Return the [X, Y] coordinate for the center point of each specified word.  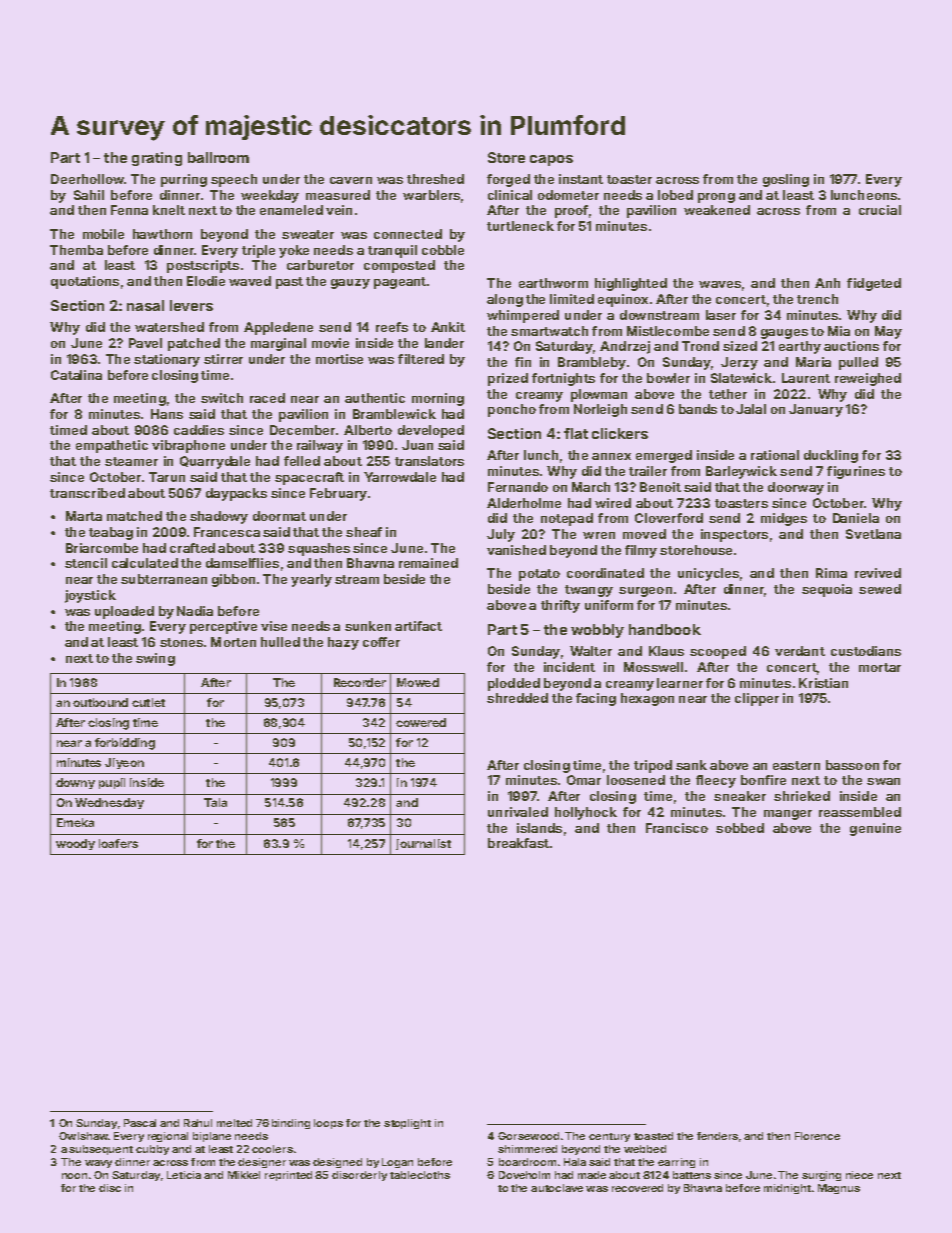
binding [291, 1124]
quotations [85, 282]
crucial [880, 210]
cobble [443, 250]
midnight [787, 1189]
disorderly [359, 1176]
